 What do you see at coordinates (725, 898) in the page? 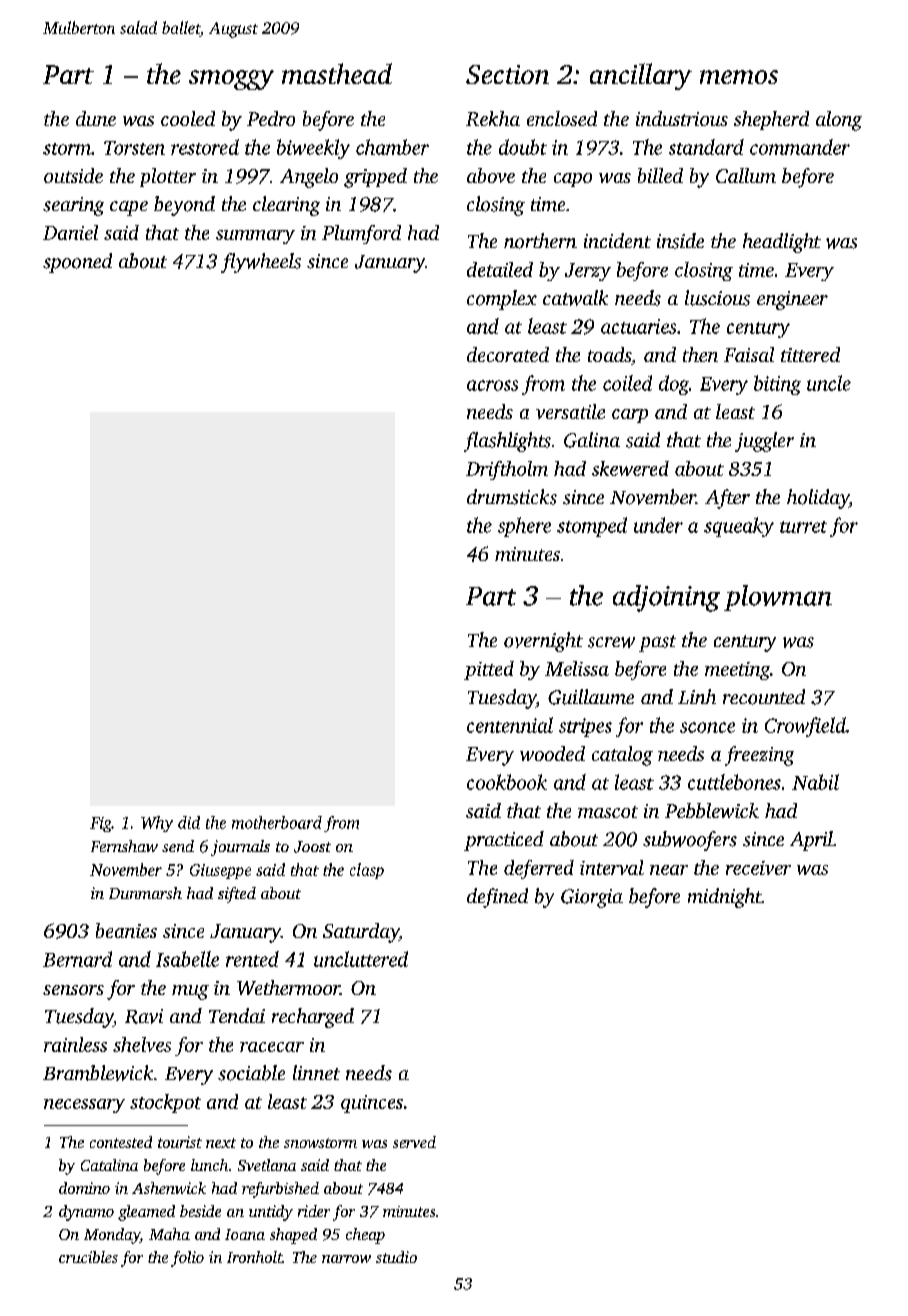
I see `midnight` at bounding box center [725, 898].
